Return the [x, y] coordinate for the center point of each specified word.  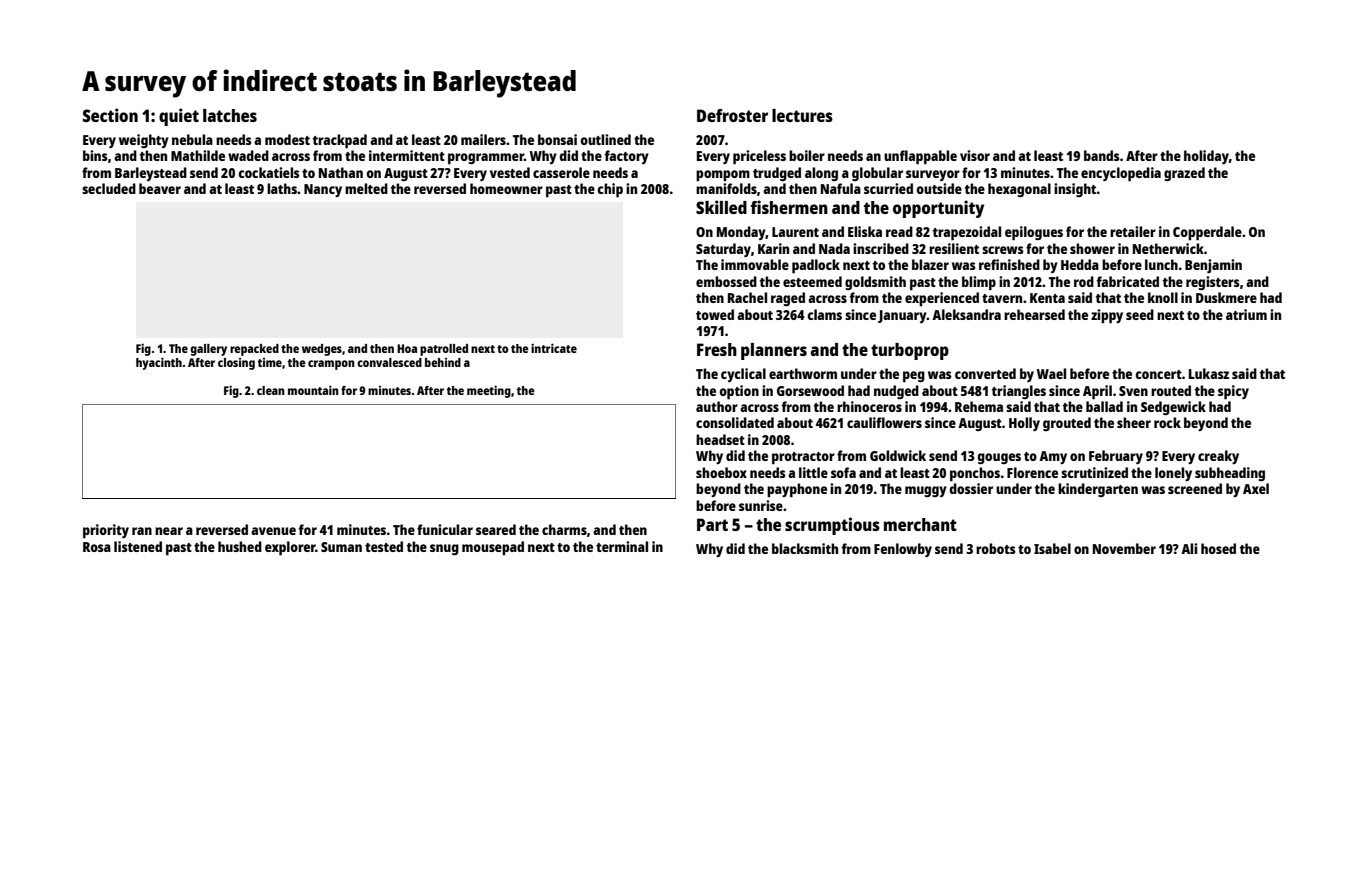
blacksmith [805, 548]
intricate [554, 348]
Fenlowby [903, 550]
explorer [290, 548]
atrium [1246, 314]
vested [510, 172]
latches [230, 115]
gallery [208, 350]
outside [939, 188]
